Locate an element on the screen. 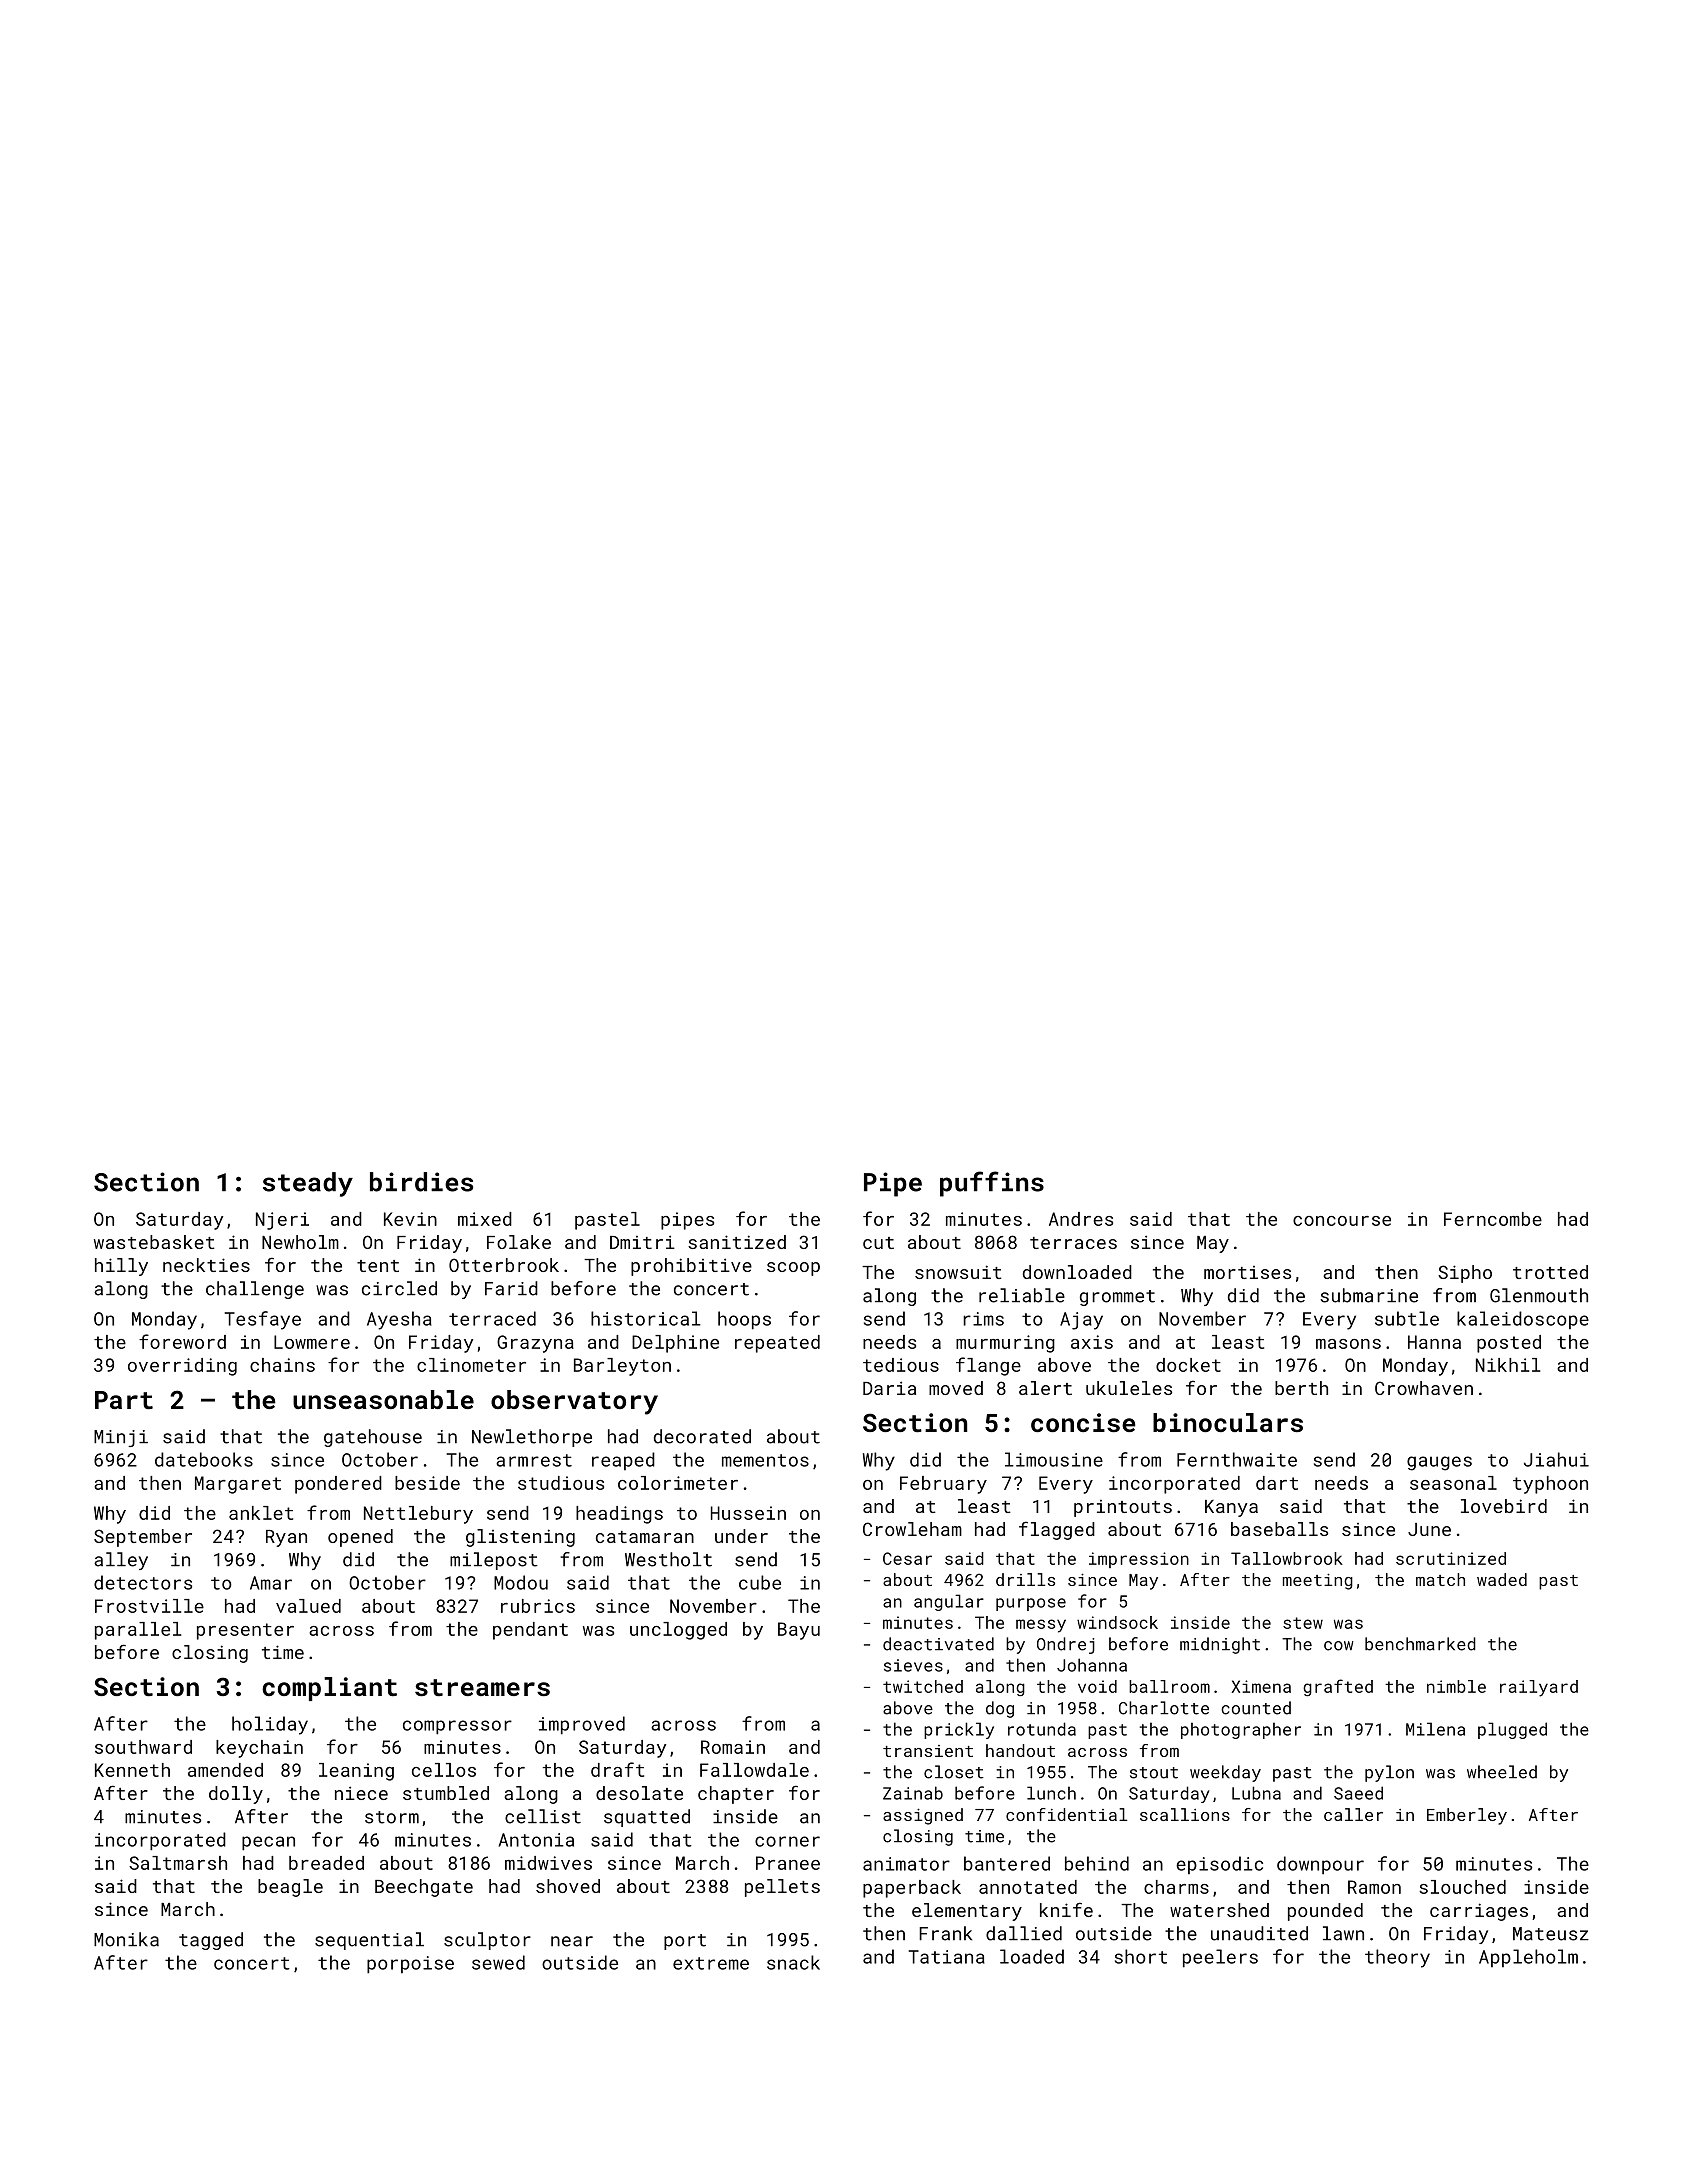  puffins is located at coordinates (992, 1184).
